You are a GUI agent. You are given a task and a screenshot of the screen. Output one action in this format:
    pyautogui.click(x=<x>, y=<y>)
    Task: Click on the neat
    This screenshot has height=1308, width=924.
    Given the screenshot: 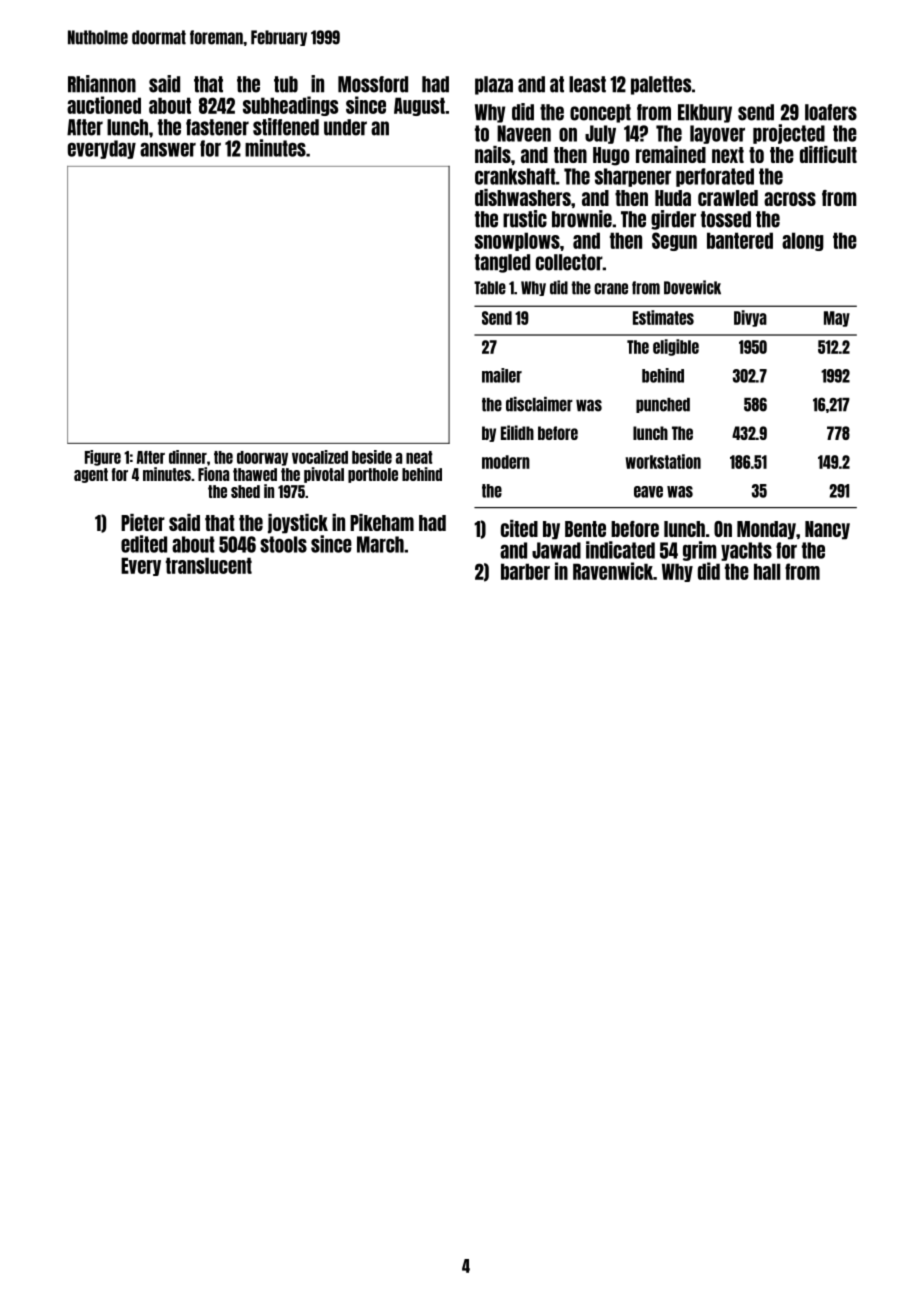 What is the action you would take?
    pyautogui.click(x=419, y=457)
